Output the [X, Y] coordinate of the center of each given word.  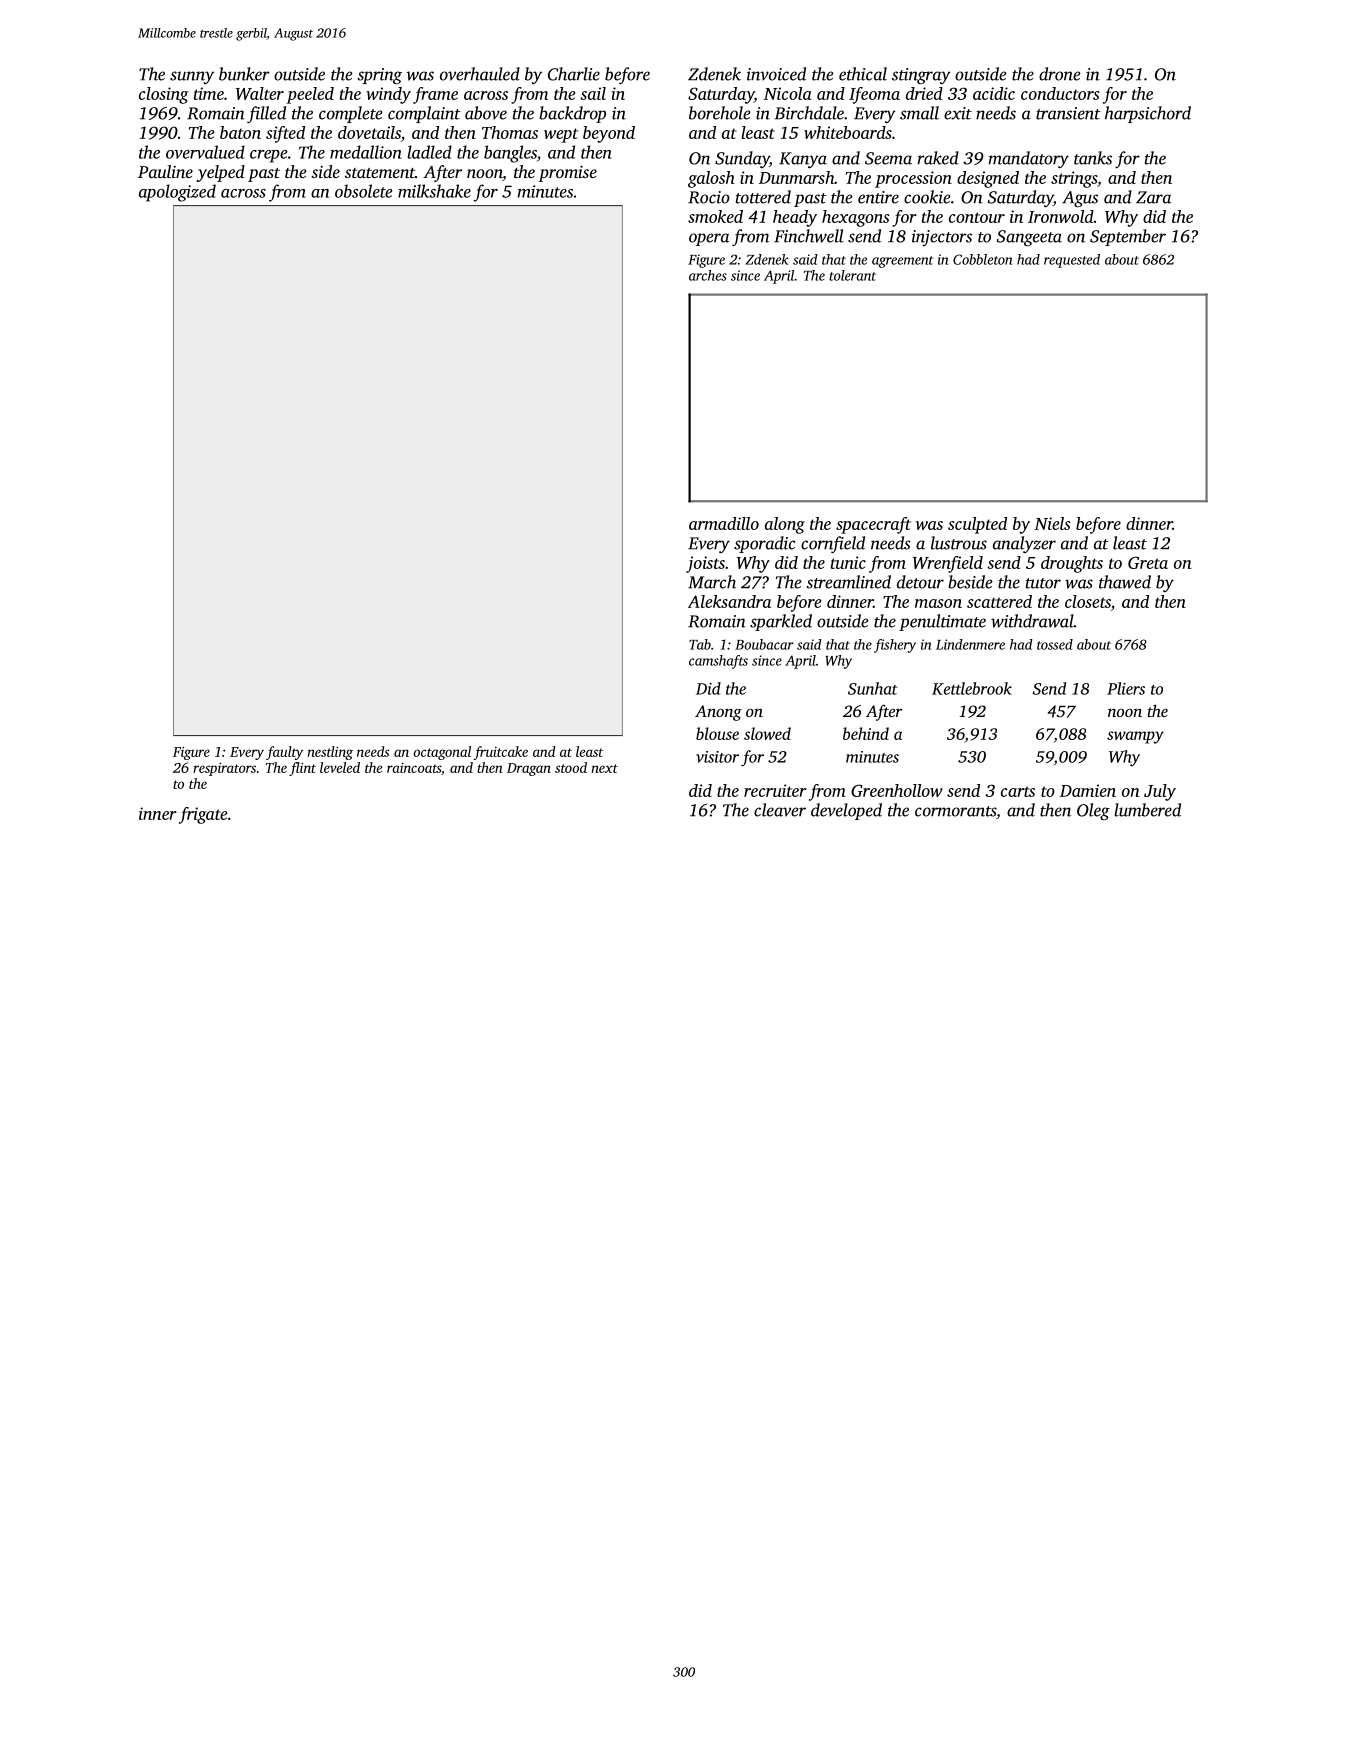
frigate [203, 815]
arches [708, 275]
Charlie [574, 74]
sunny [192, 77]
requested [1072, 261]
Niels [1052, 523]
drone [1060, 74]
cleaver [780, 810]
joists [705, 564]
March [712, 582]
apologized [177, 193]
